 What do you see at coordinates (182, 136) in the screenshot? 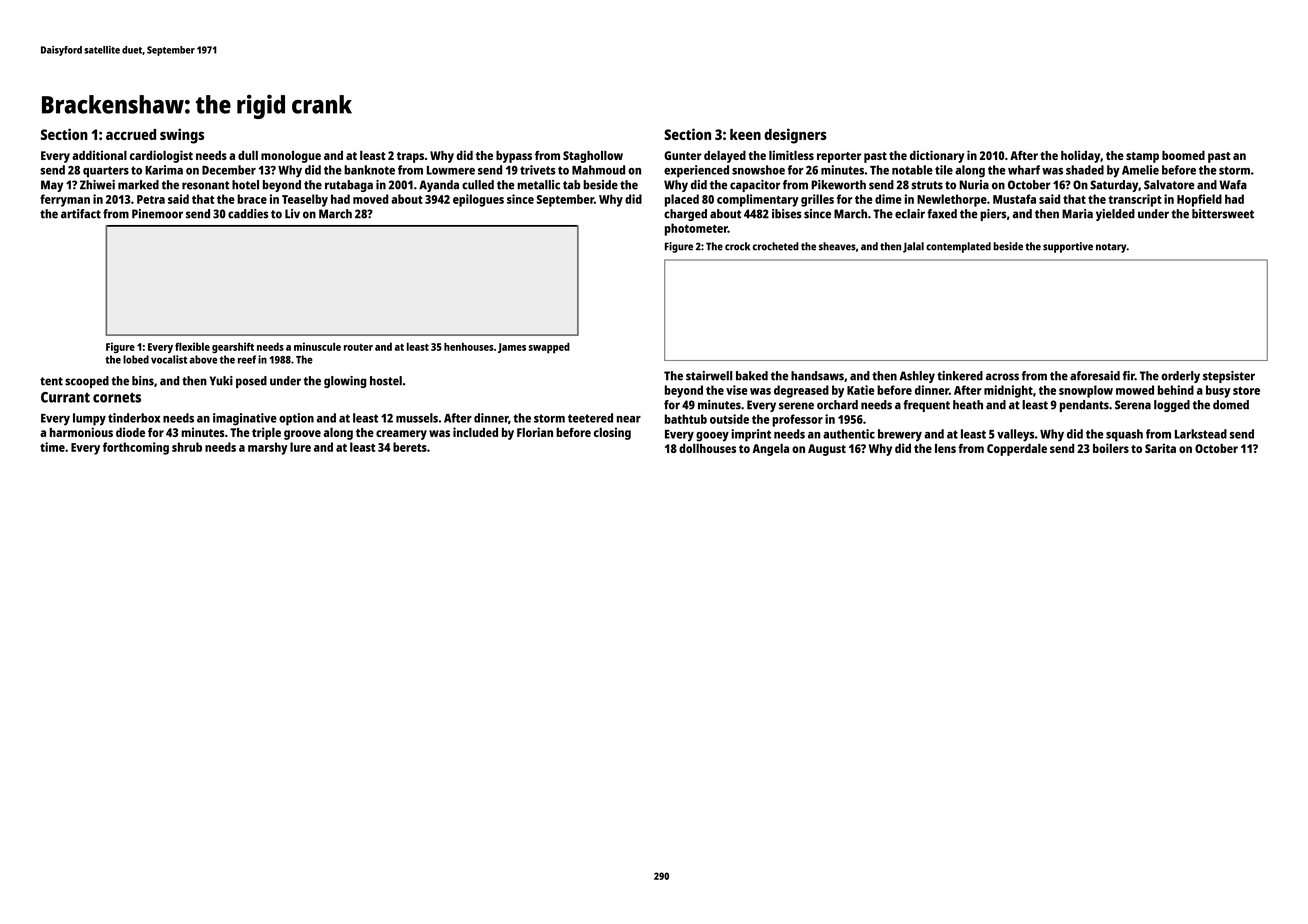
I see `swings` at bounding box center [182, 136].
